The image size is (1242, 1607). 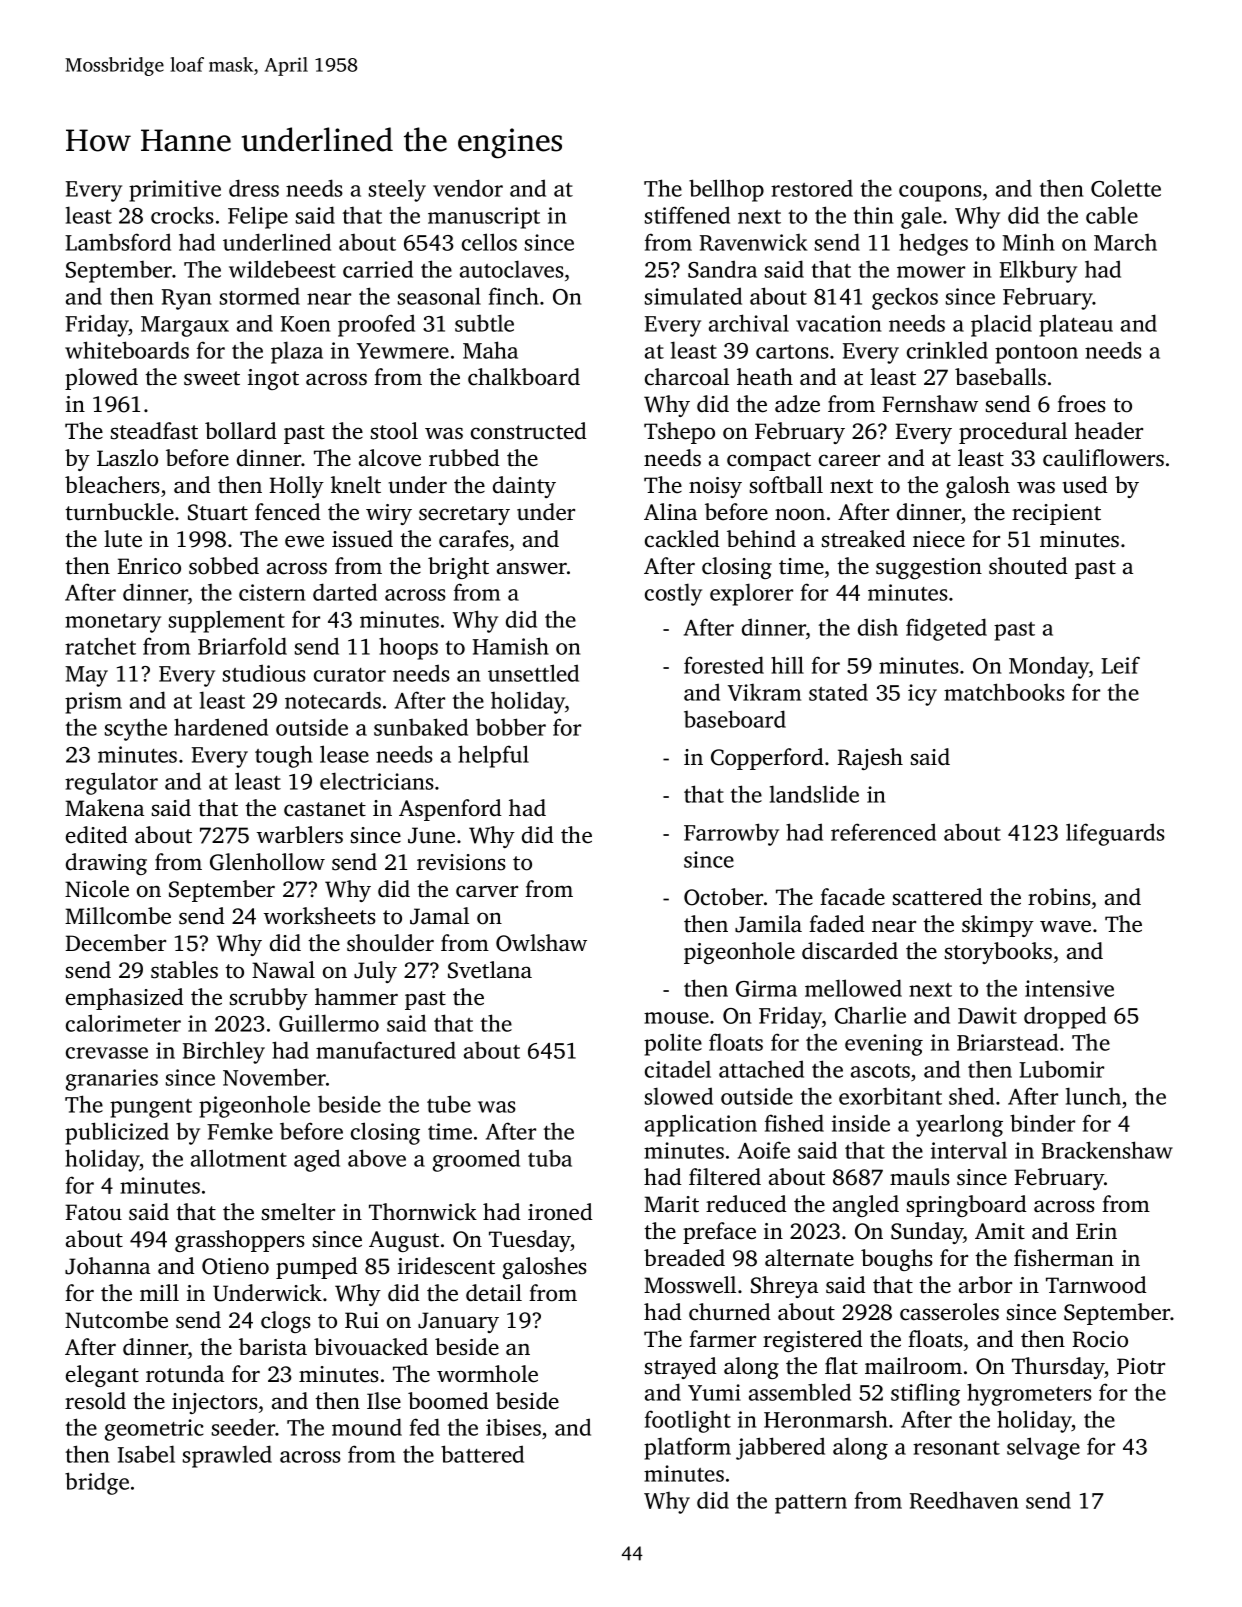 What do you see at coordinates (1115, 834) in the screenshot?
I see `lifeguards` at bounding box center [1115, 834].
